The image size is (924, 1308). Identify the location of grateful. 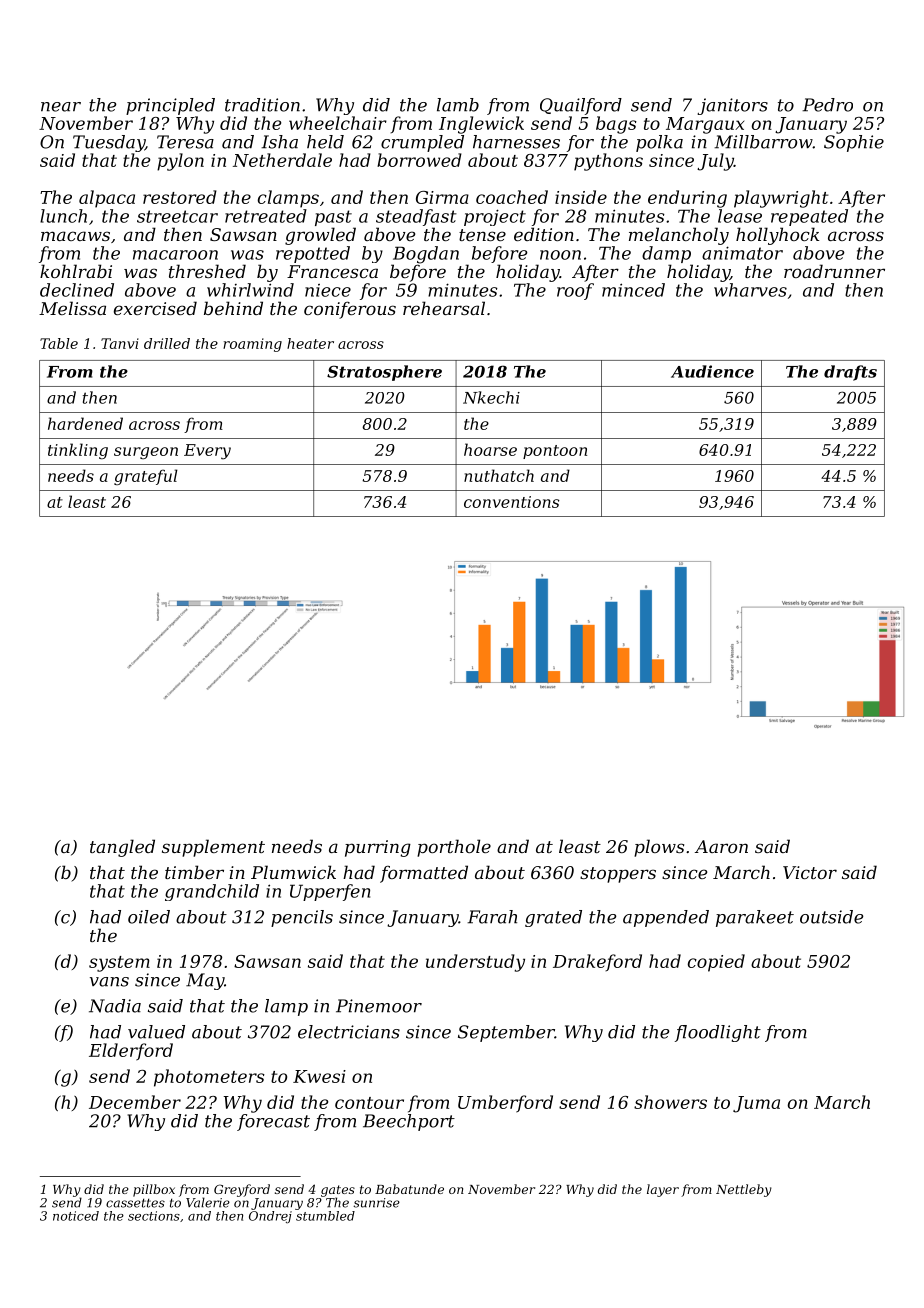
(146, 477).
